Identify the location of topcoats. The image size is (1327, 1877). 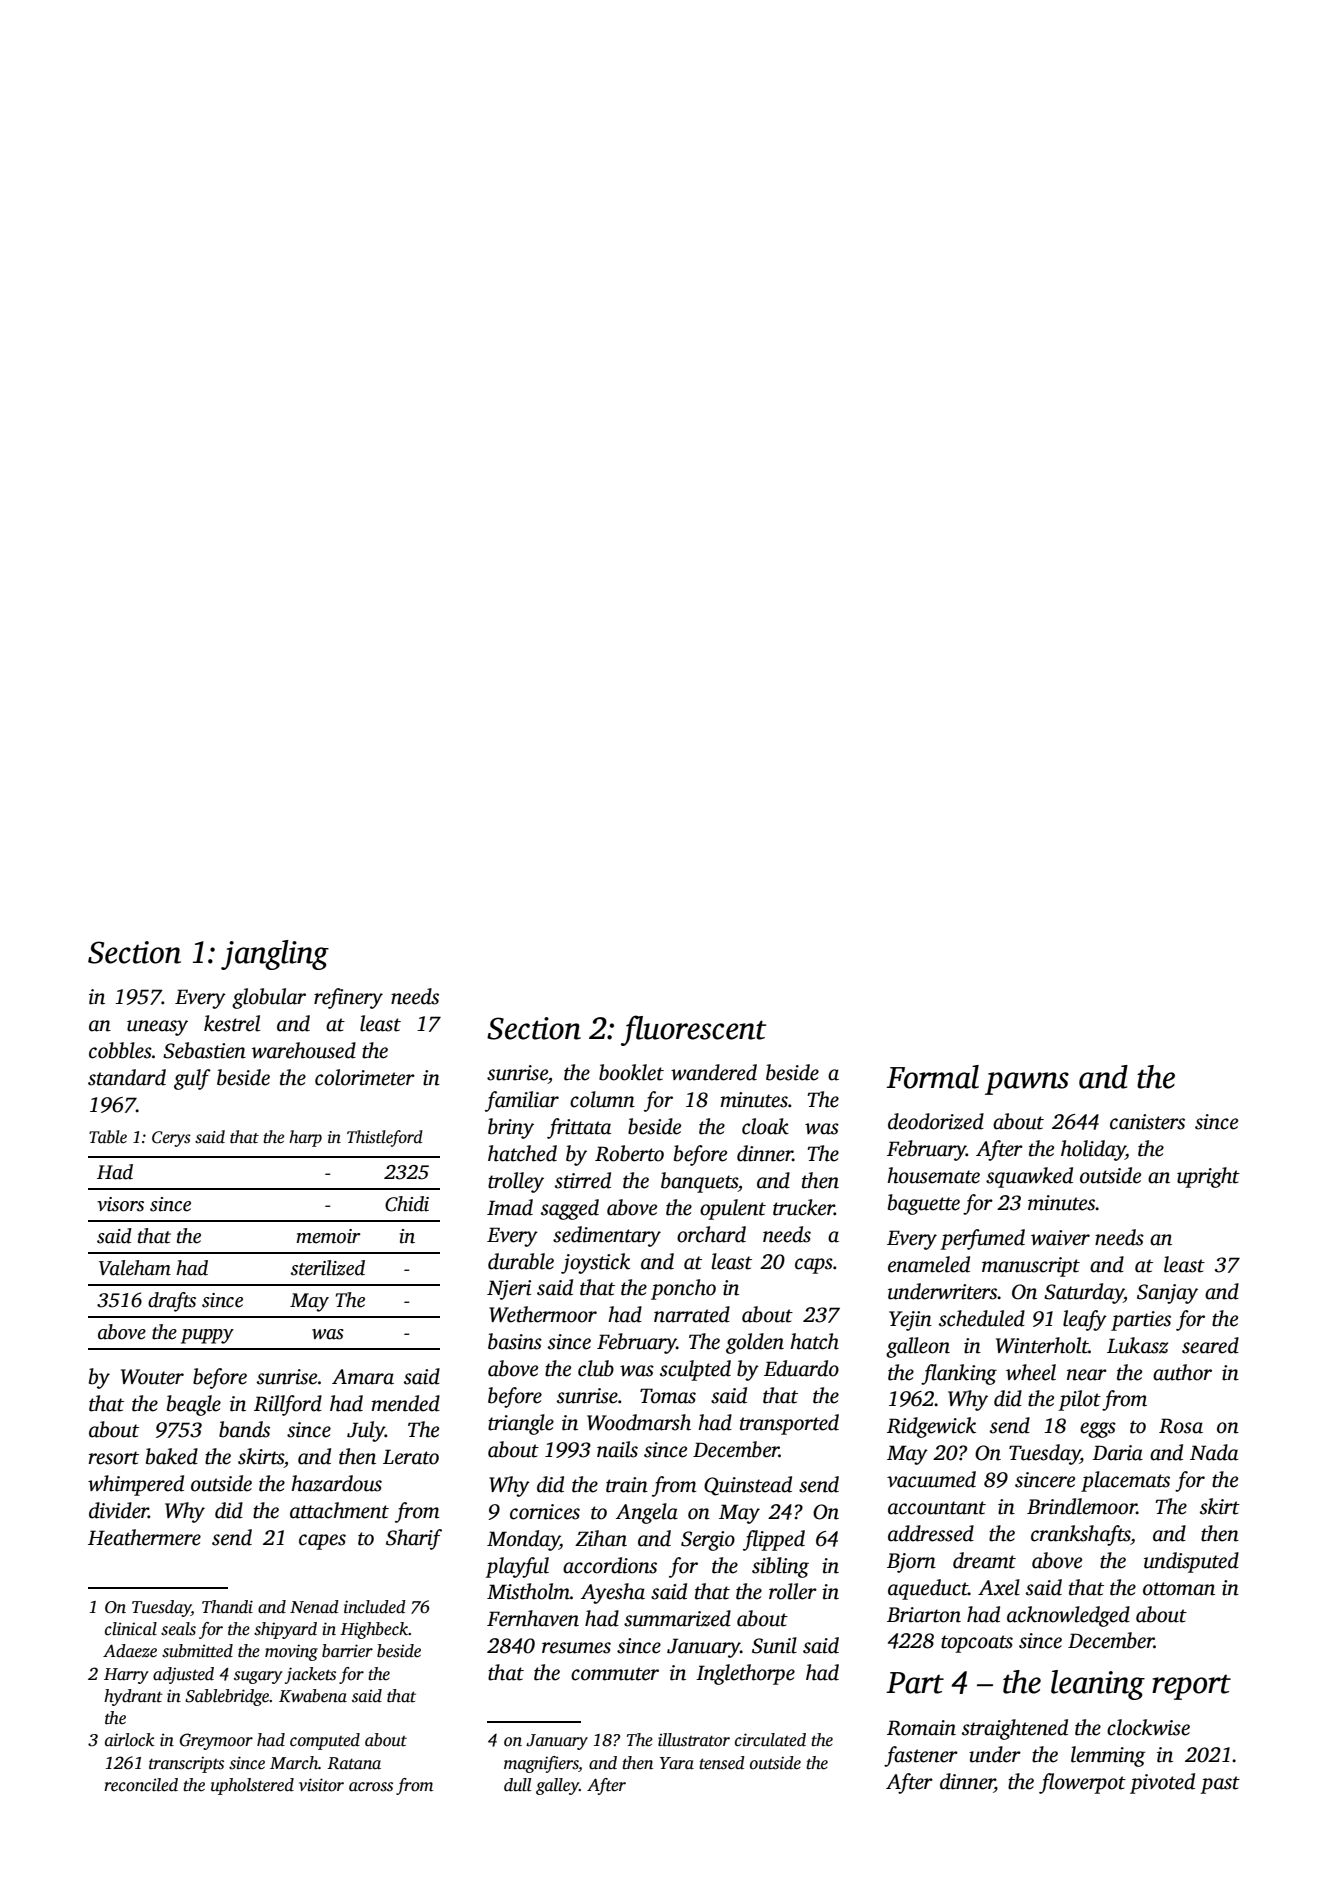
(977, 1644).
